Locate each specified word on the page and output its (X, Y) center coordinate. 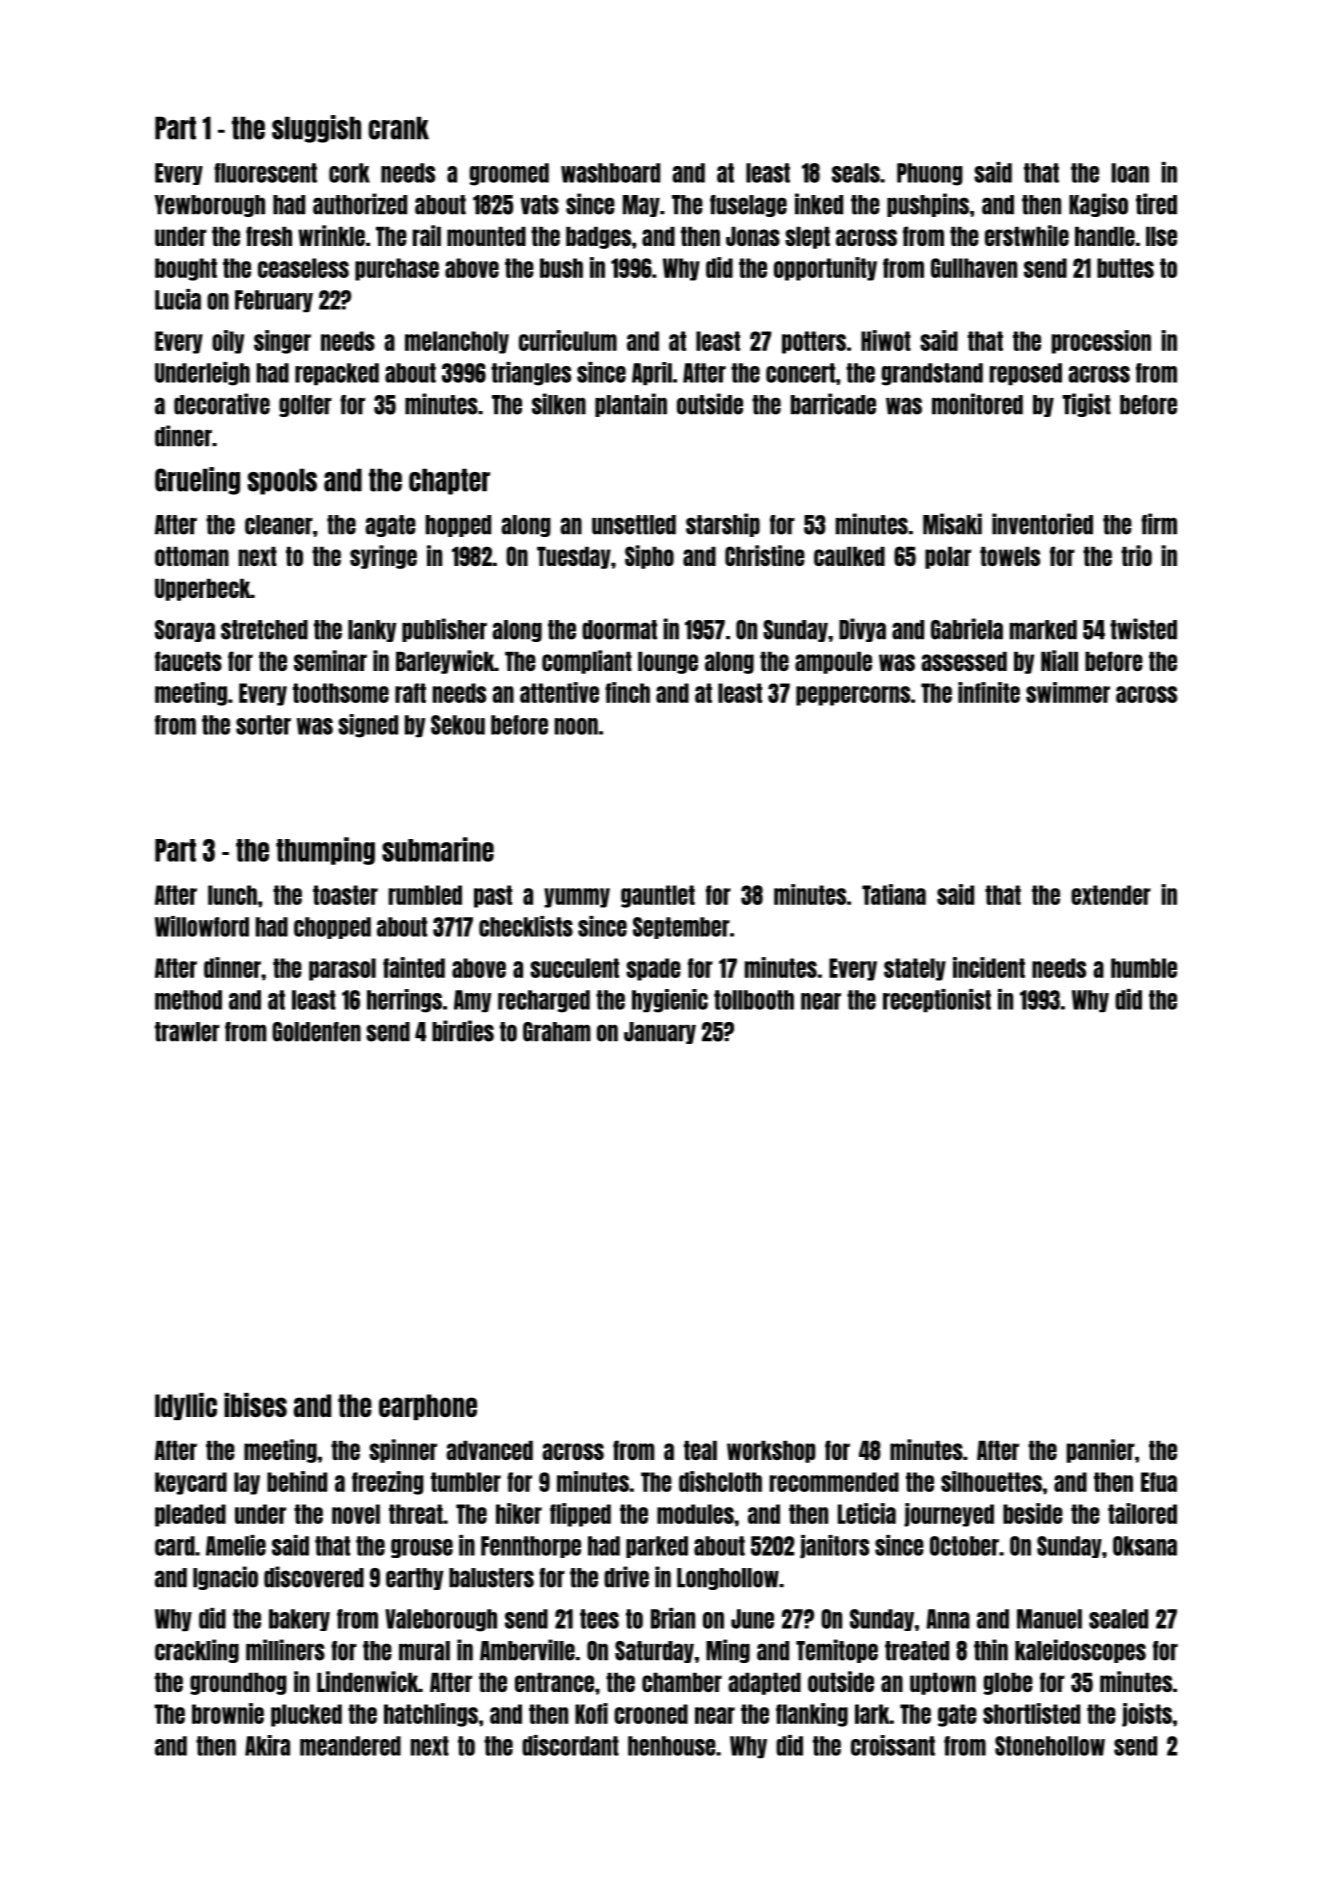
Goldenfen (316, 1032)
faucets (188, 661)
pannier (1101, 1451)
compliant (587, 662)
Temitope (837, 1651)
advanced (489, 1450)
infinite (989, 692)
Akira (267, 1745)
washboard (610, 173)
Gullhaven (974, 268)
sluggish (316, 129)
